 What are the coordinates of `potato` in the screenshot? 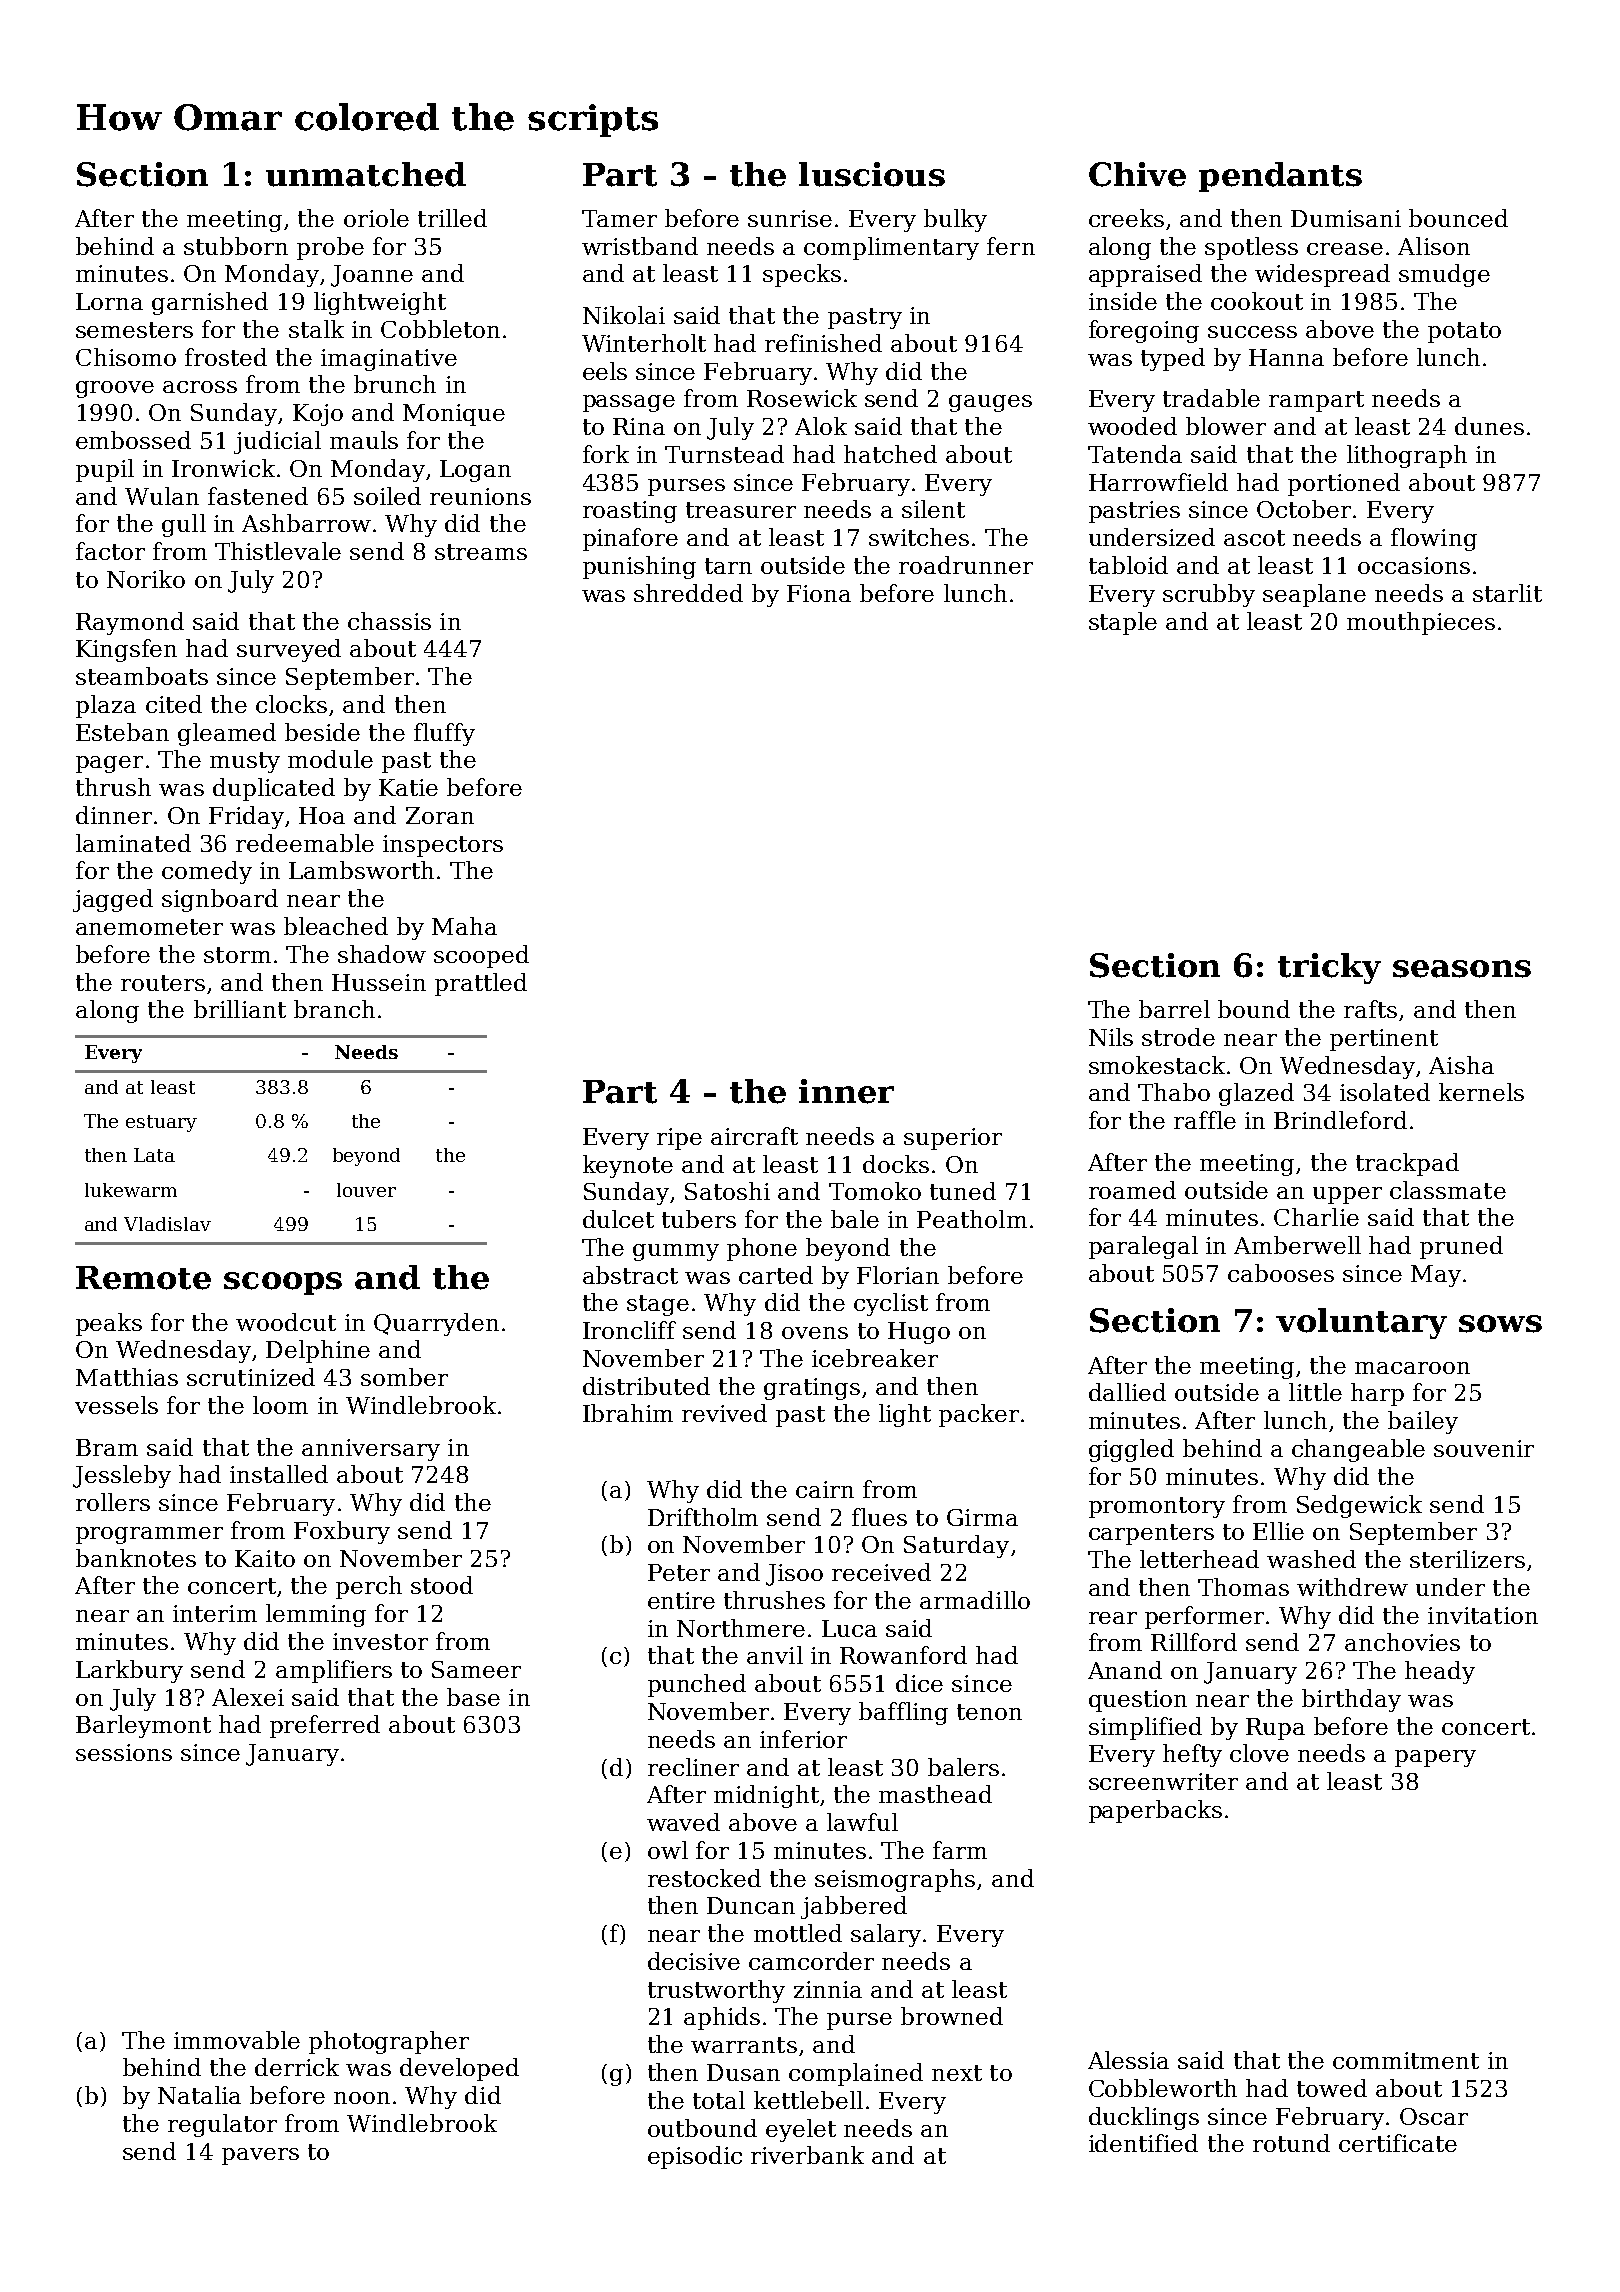 It's located at (1464, 332).
